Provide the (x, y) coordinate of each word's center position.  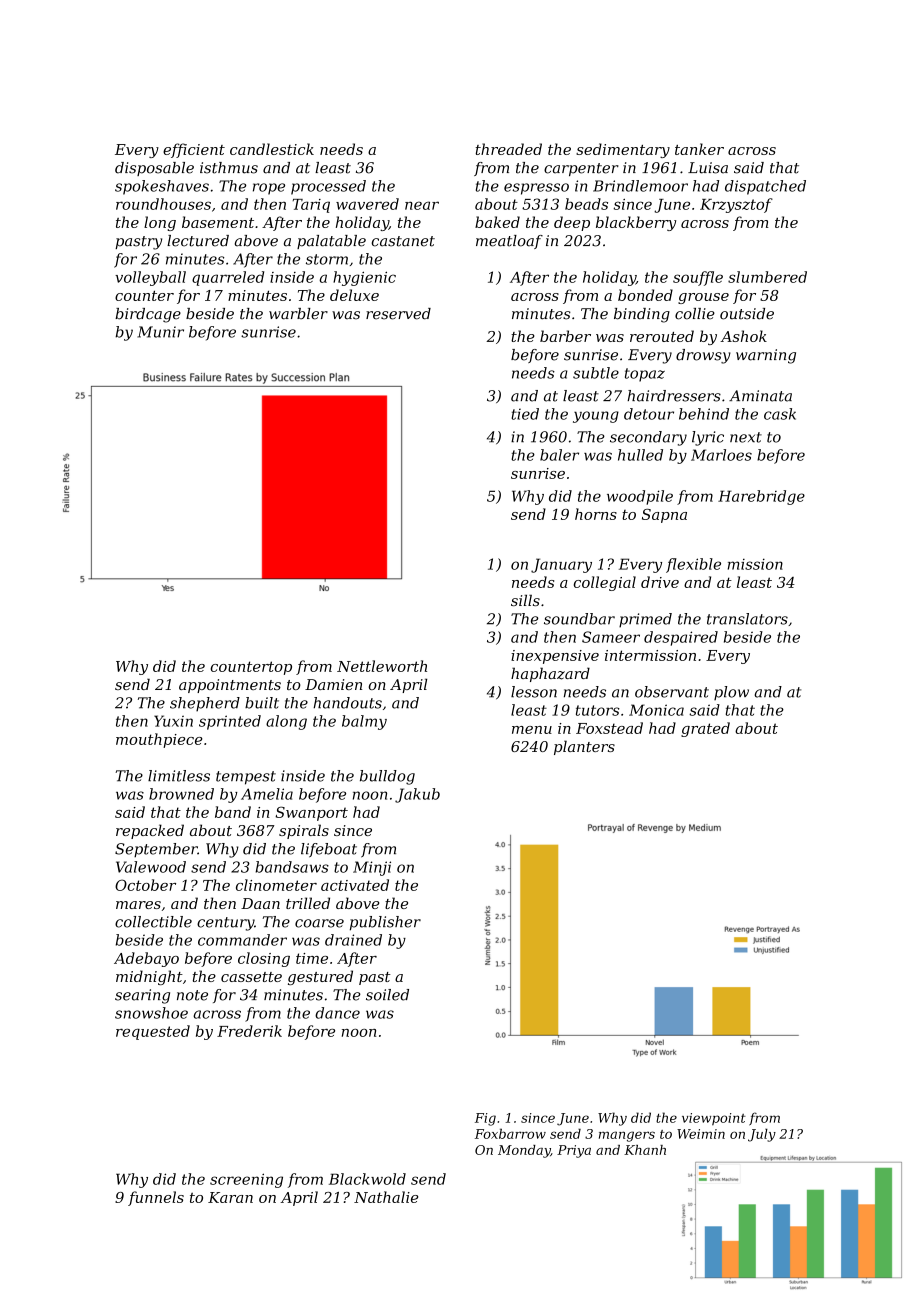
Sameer (611, 637)
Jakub (417, 795)
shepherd (205, 704)
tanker (699, 149)
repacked (150, 831)
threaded (509, 149)
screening (246, 1180)
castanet (403, 241)
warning (766, 356)
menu (532, 730)
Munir (160, 332)
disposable (154, 169)
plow (731, 693)
